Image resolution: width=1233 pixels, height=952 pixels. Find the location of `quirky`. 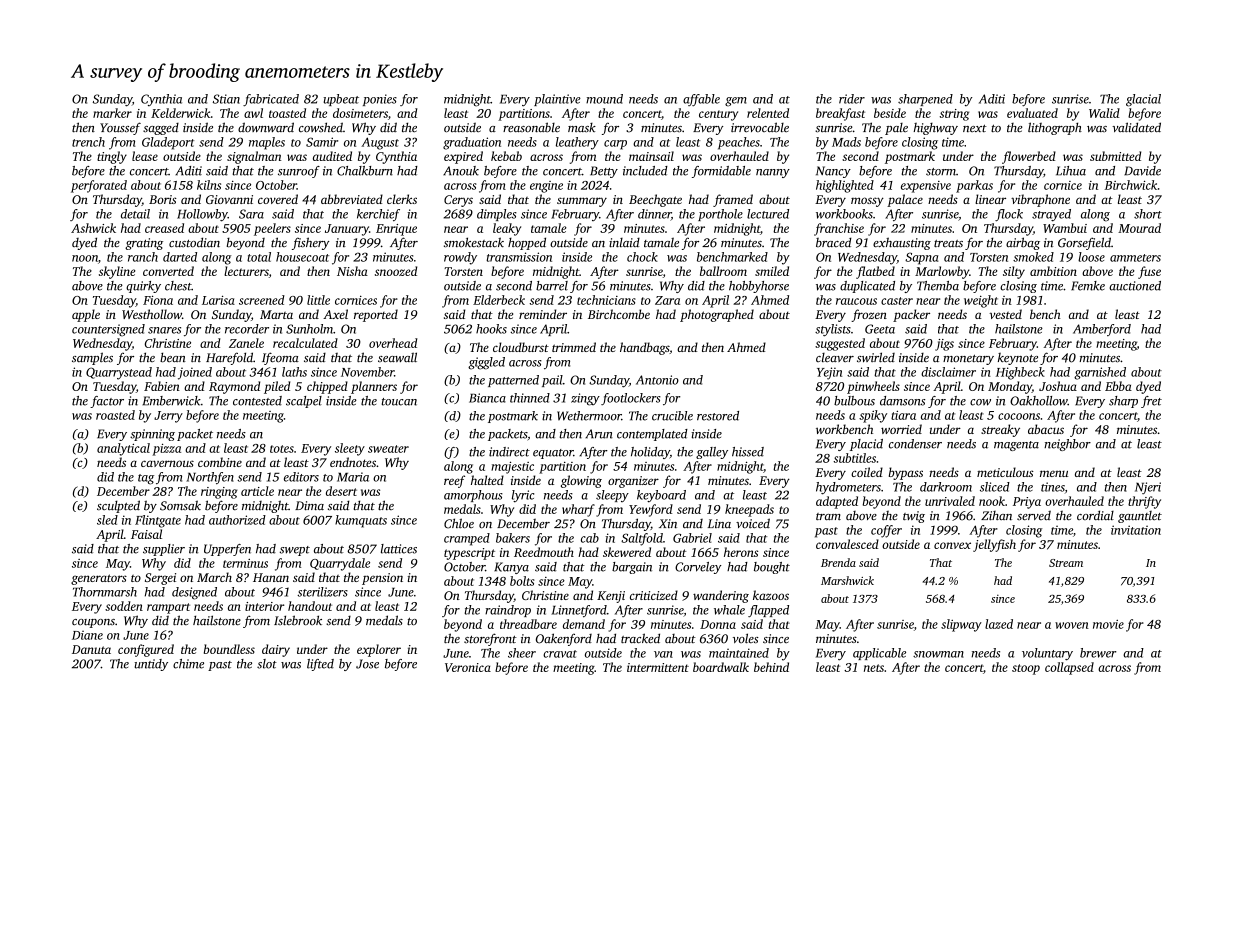

quirky is located at coordinates (143, 287).
